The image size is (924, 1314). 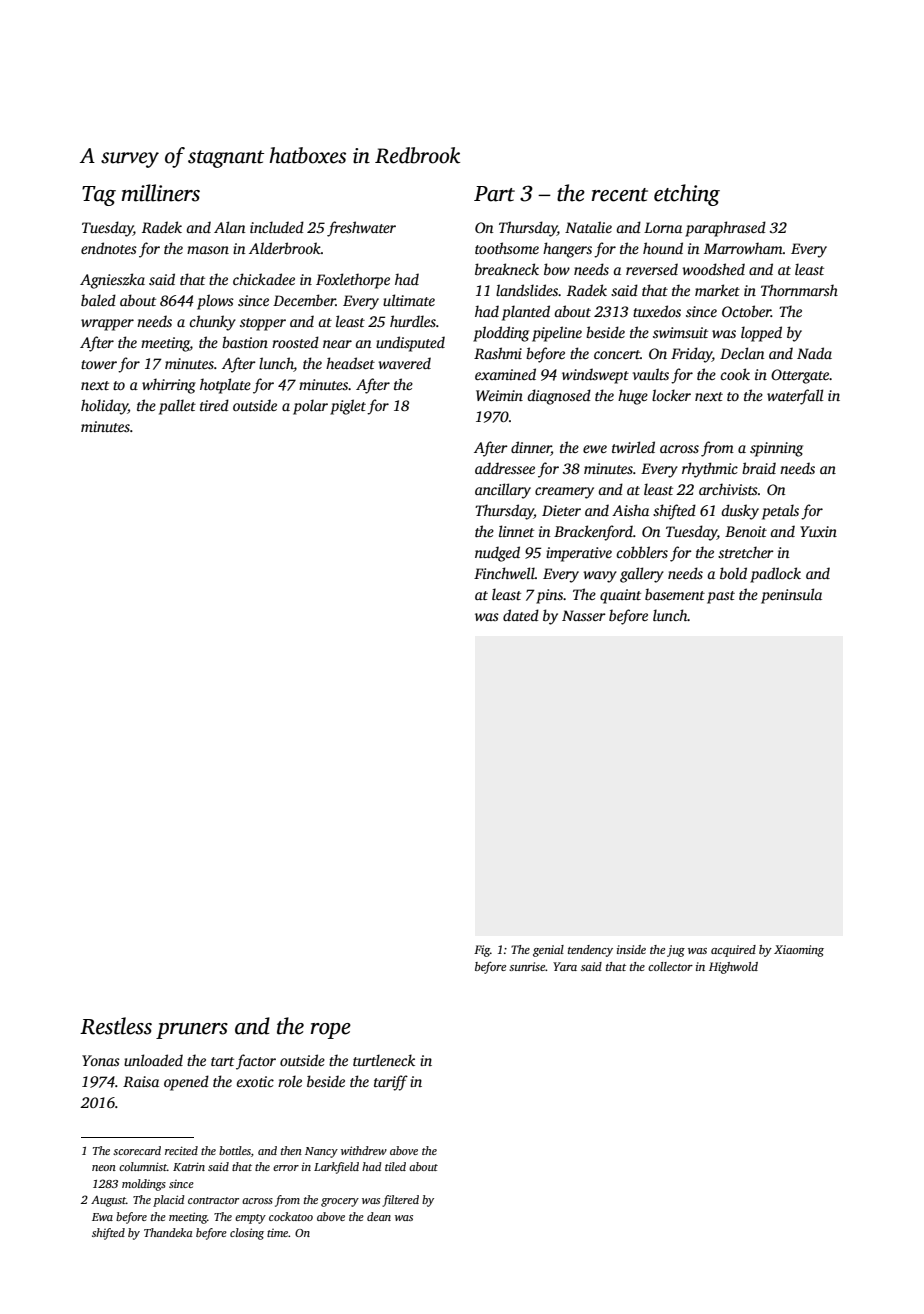 What do you see at coordinates (799, 951) in the screenshot?
I see `Xiaoming` at bounding box center [799, 951].
